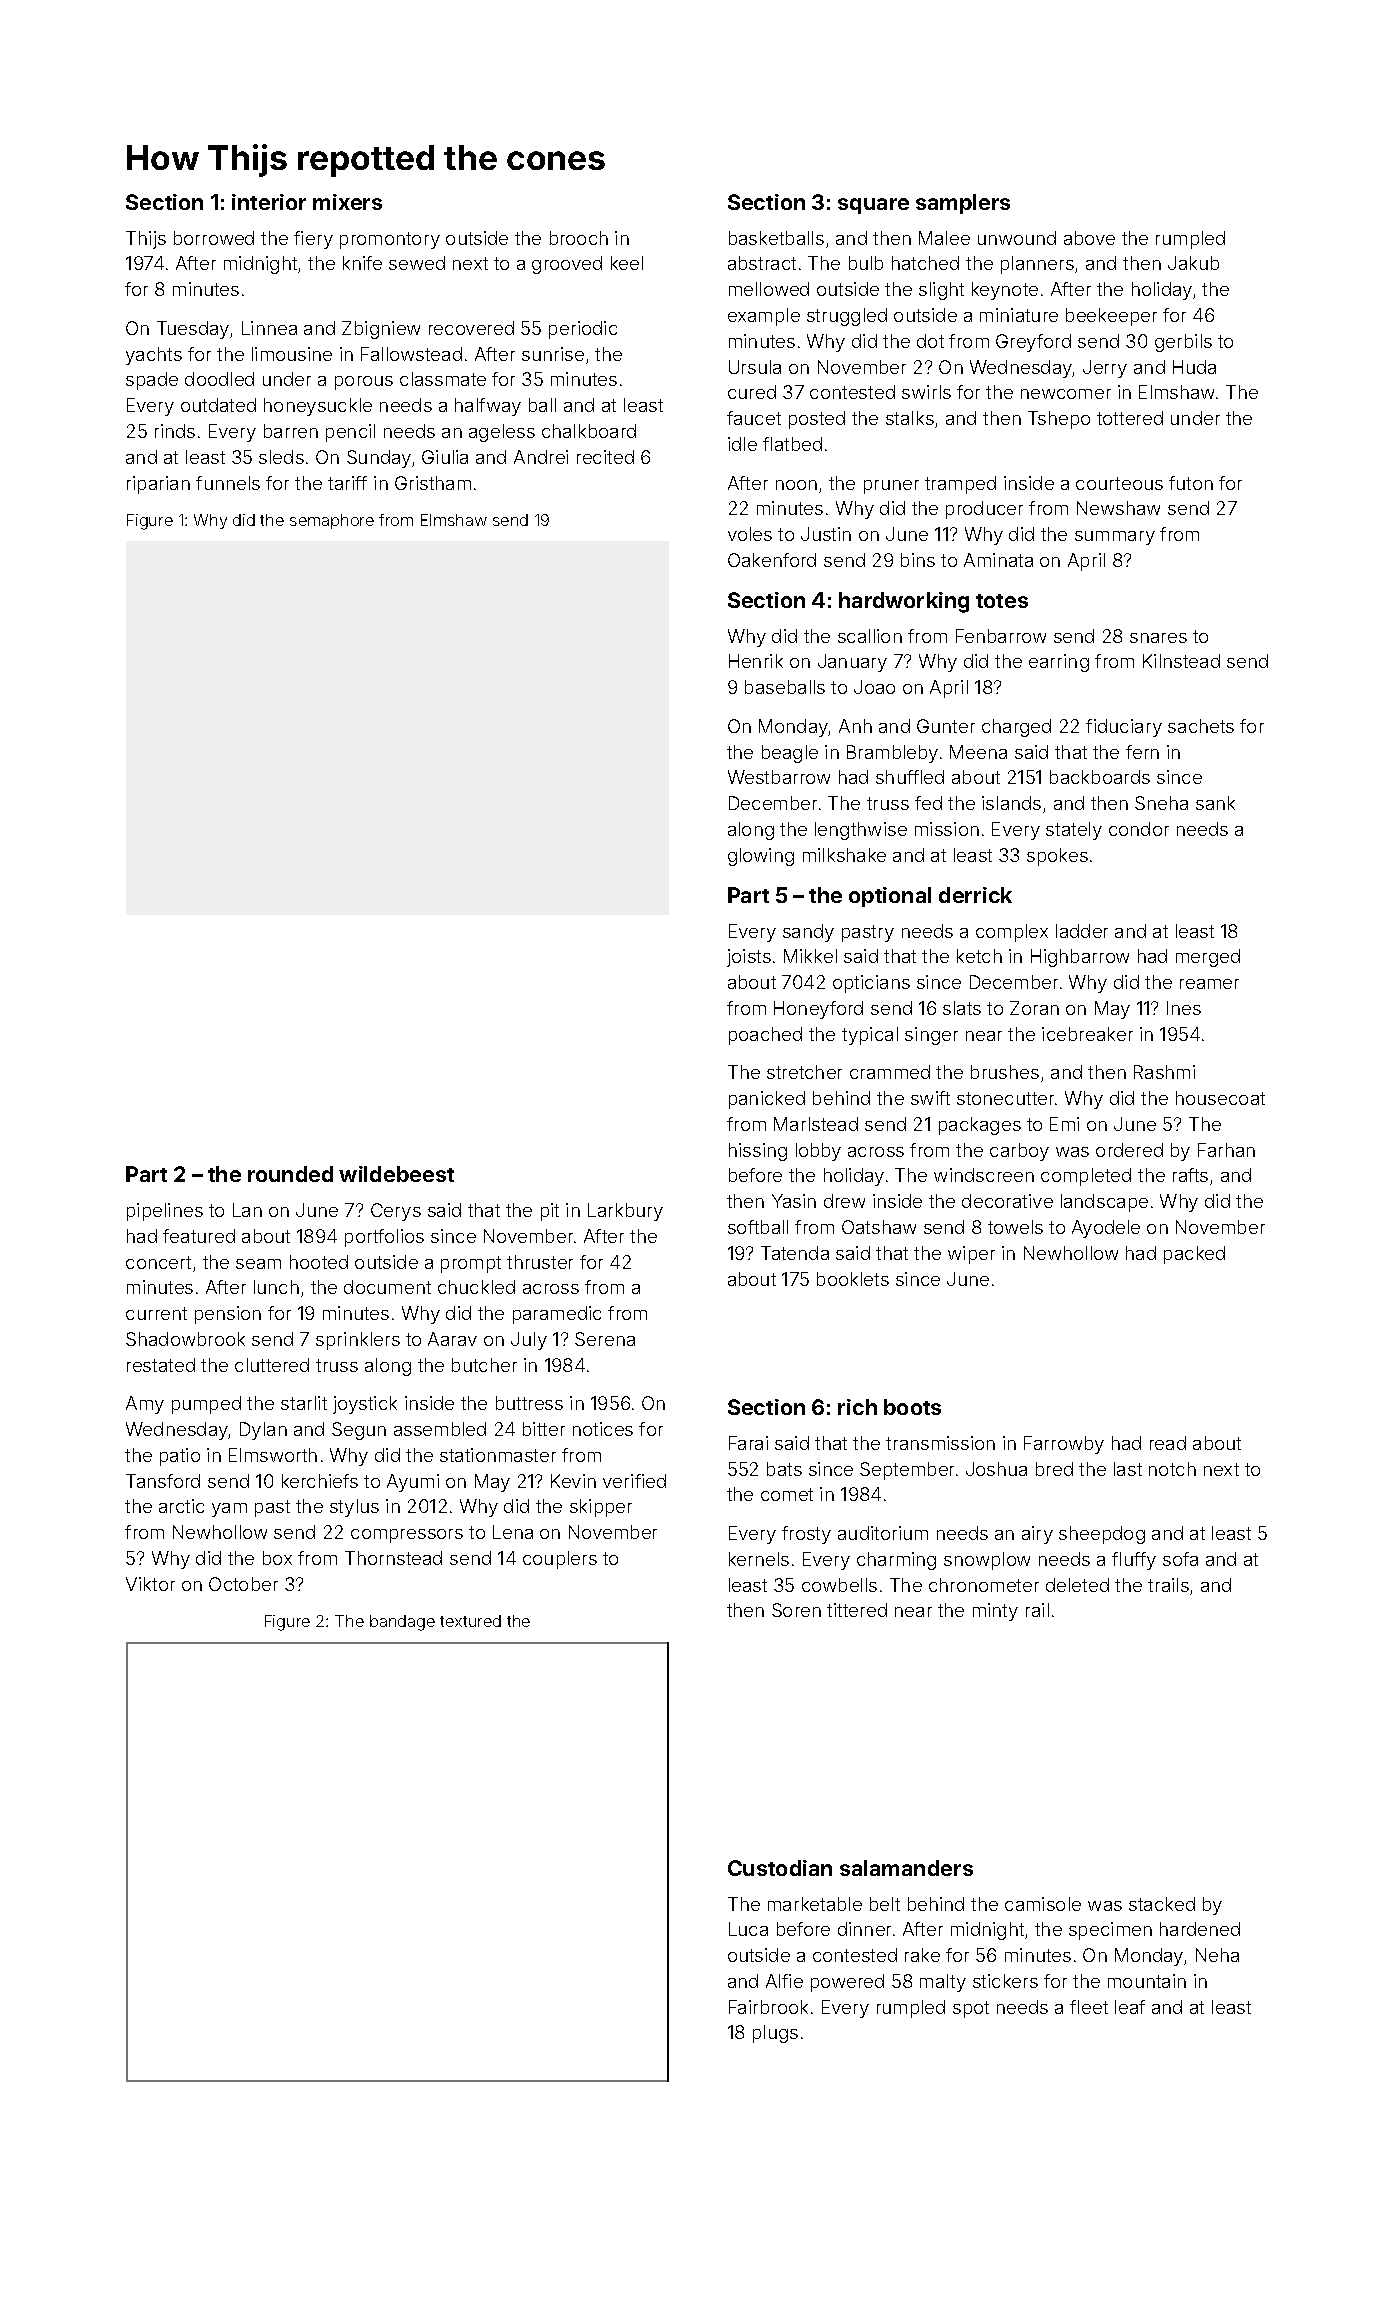 The image size is (1396, 2299). What do you see at coordinates (402, 1623) in the screenshot?
I see `bandage` at bounding box center [402, 1623].
